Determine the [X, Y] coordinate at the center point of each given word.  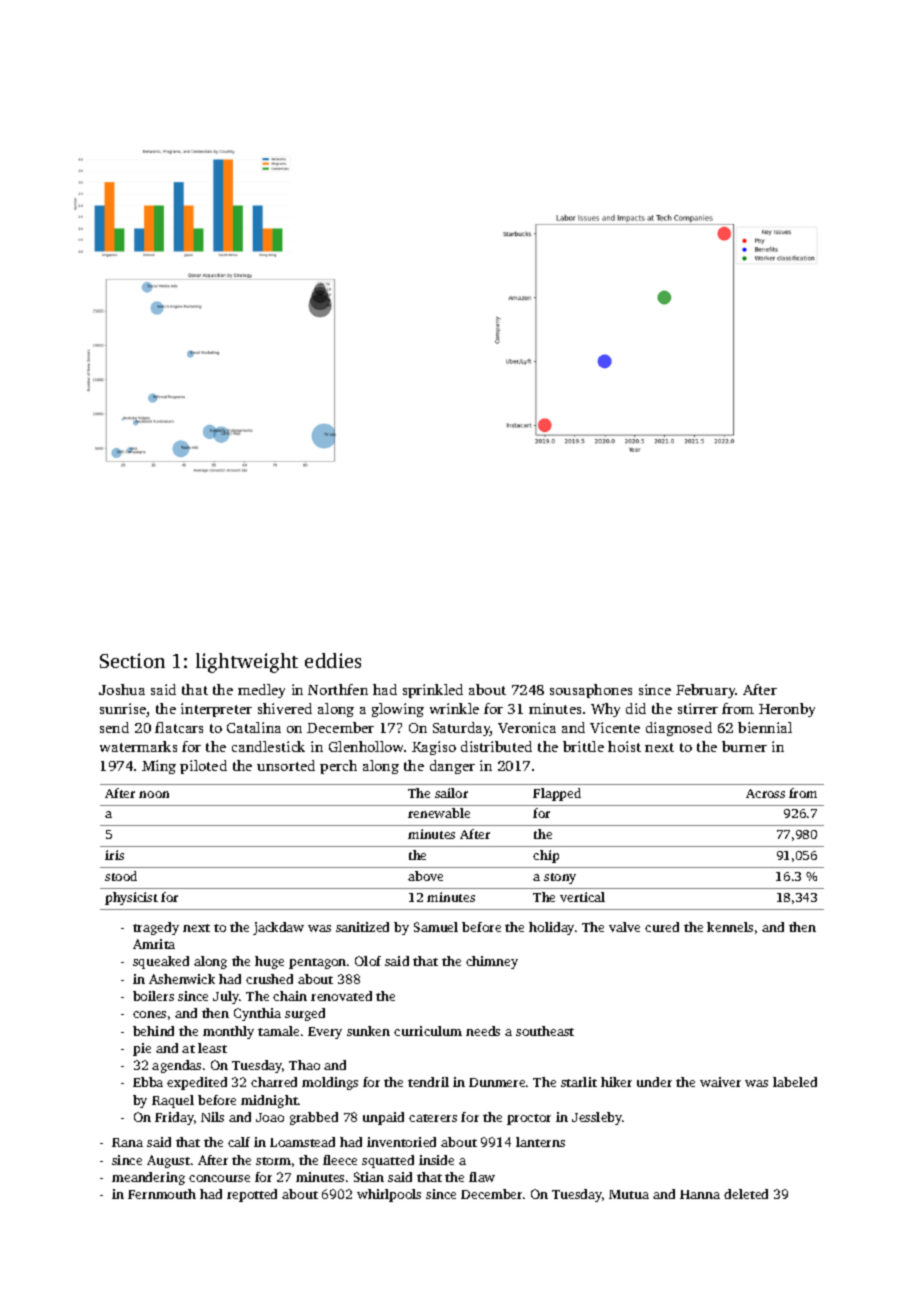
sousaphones [591, 691]
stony [560, 878]
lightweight [247, 663]
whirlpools [389, 1195]
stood [121, 876]
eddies [333, 660]
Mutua [629, 1194]
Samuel [436, 927]
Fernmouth [162, 1194]
